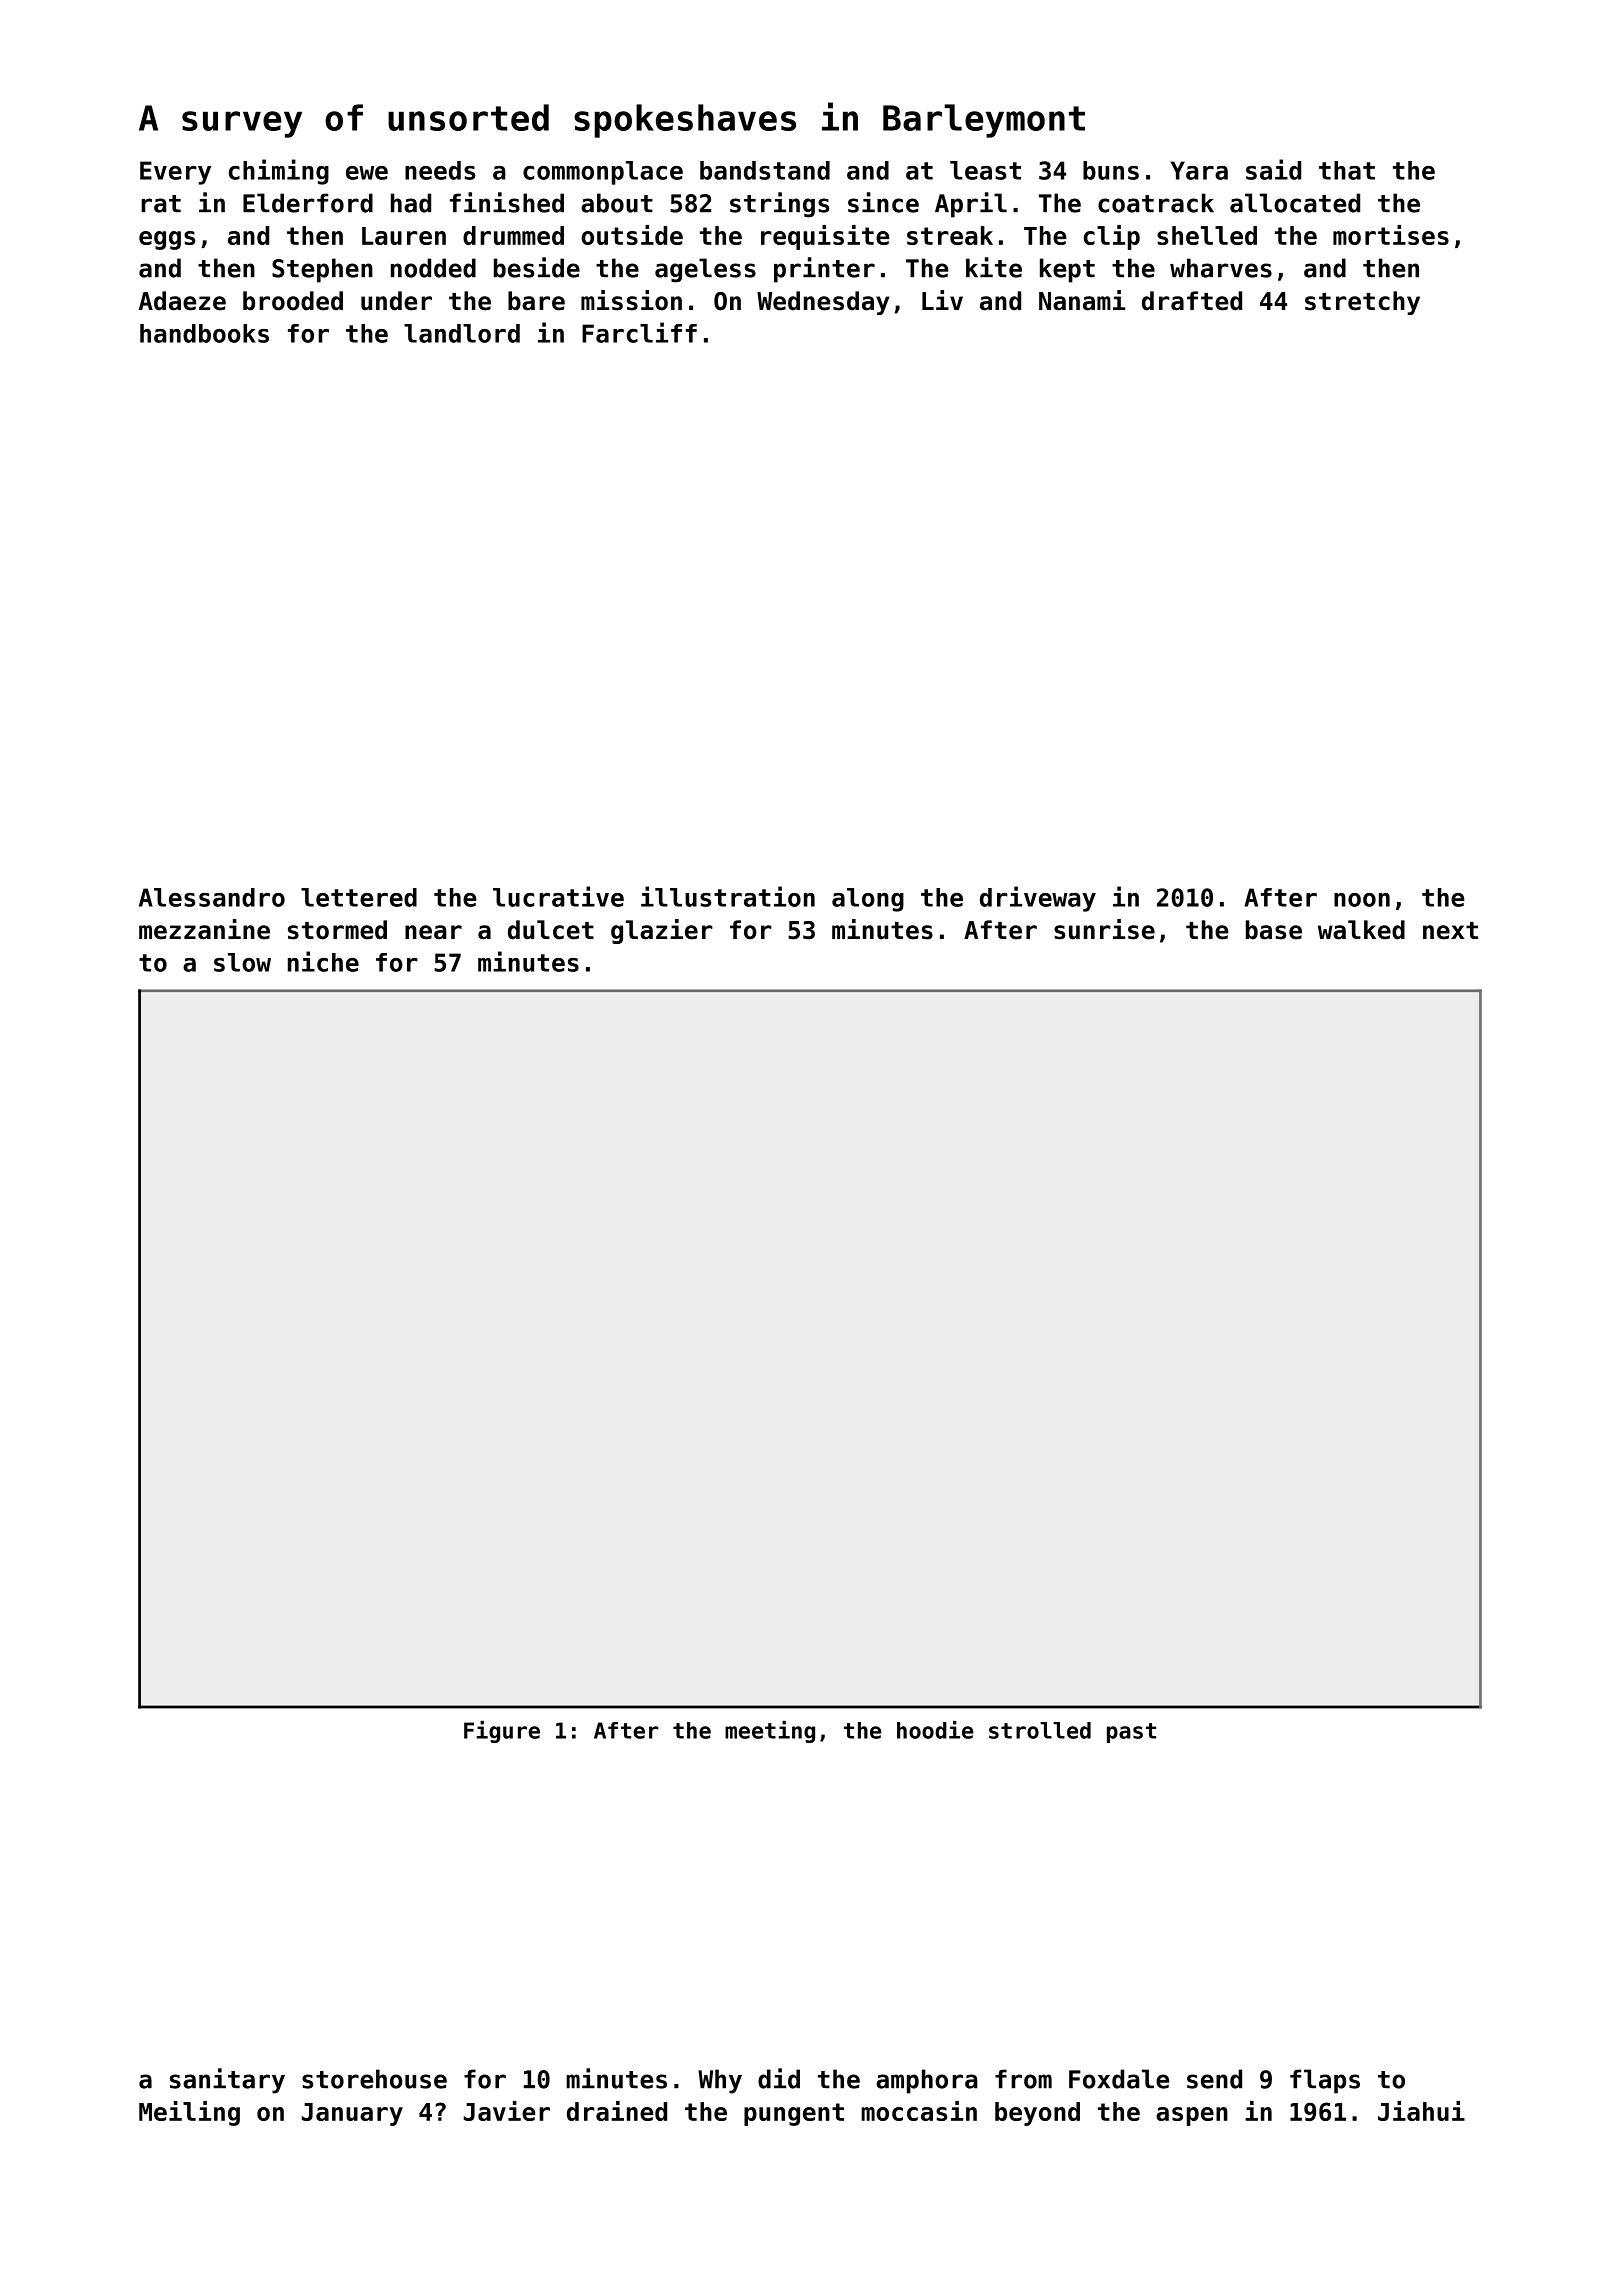  I want to click on glazier, so click(662, 931).
